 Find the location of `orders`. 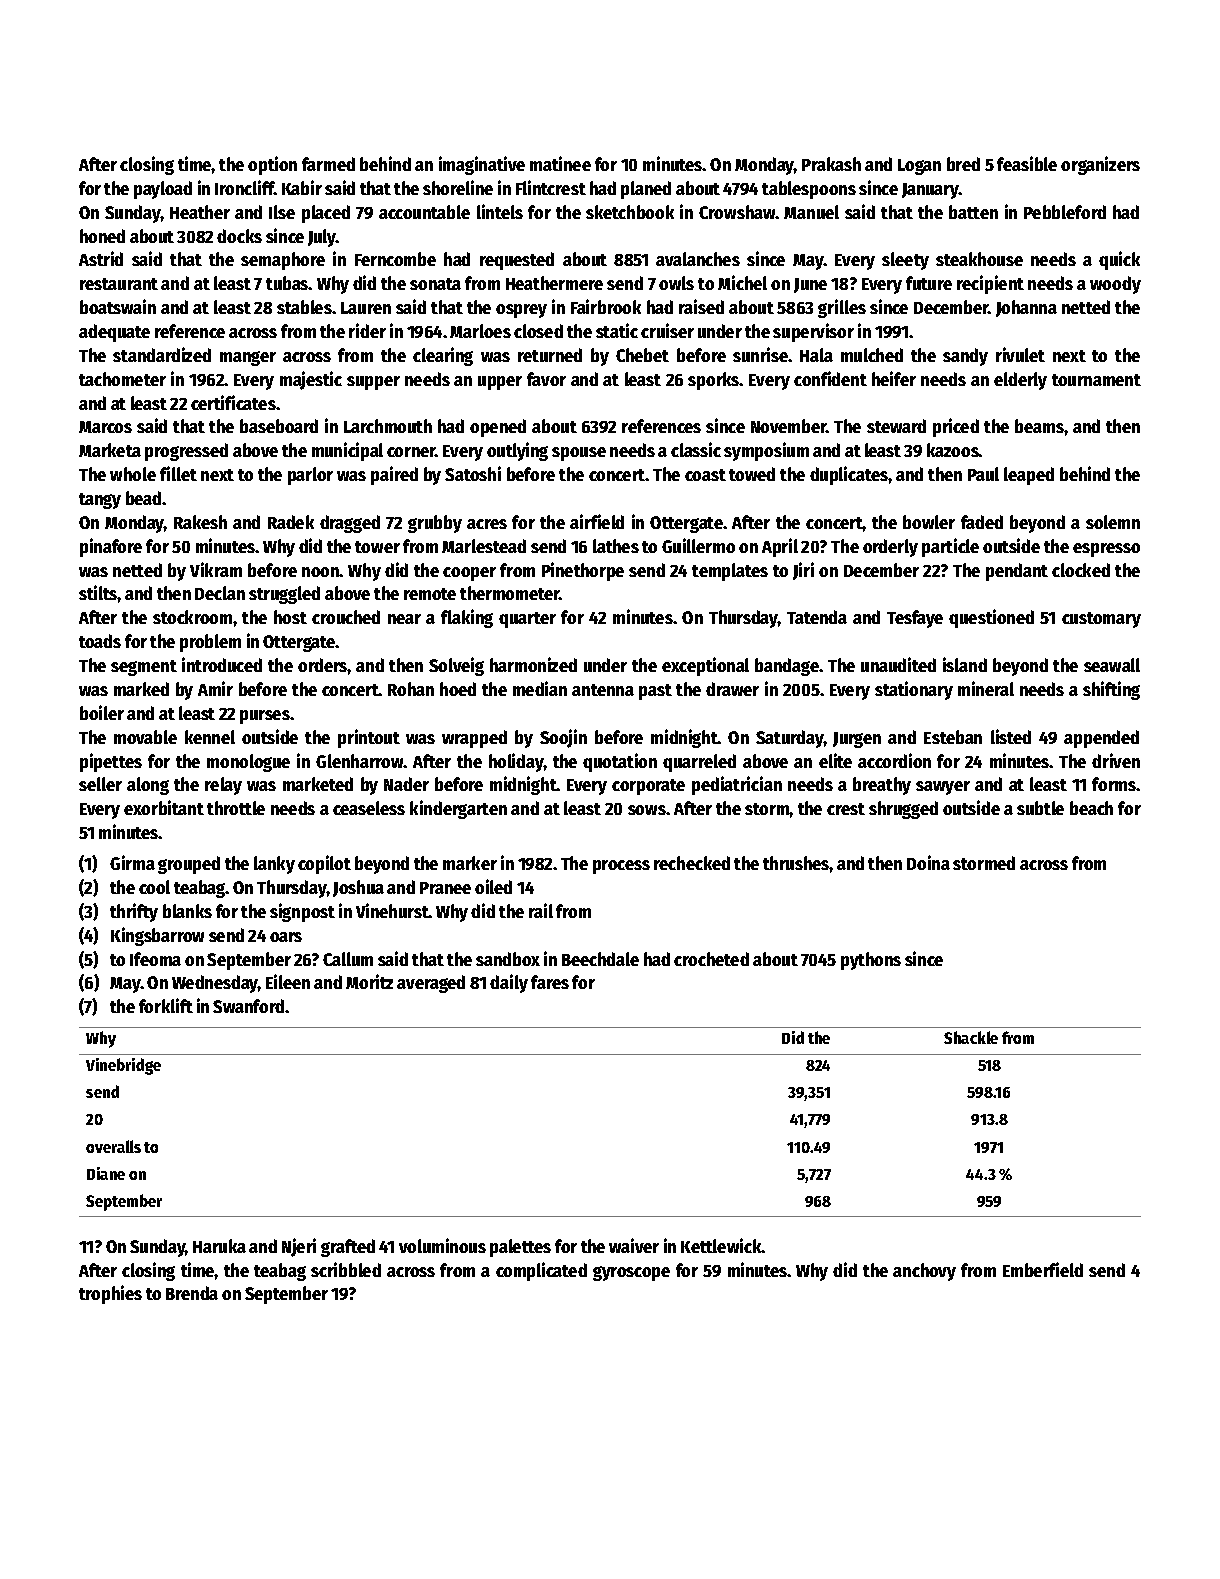

orders is located at coordinates (323, 665).
